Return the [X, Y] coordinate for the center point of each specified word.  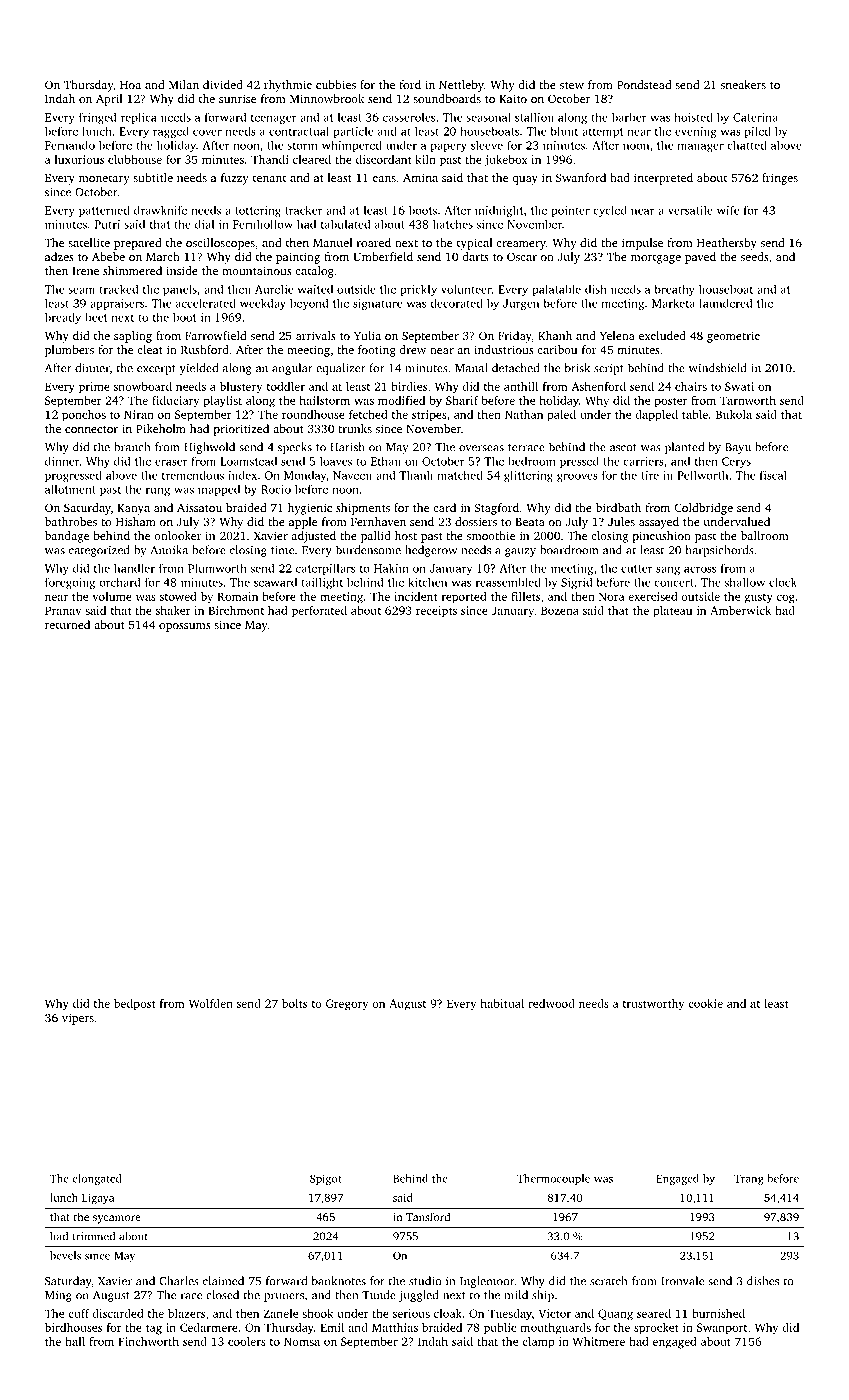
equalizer [340, 369]
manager [701, 148]
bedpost [135, 1005]
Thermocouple [553, 1179]
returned [67, 624]
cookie [705, 1003]
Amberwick [740, 610]
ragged [171, 133]
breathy [675, 290]
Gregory [347, 1005]
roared [374, 242]
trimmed [94, 1236]
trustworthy [653, 1005]
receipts [436, 612]
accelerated [206, 303]
